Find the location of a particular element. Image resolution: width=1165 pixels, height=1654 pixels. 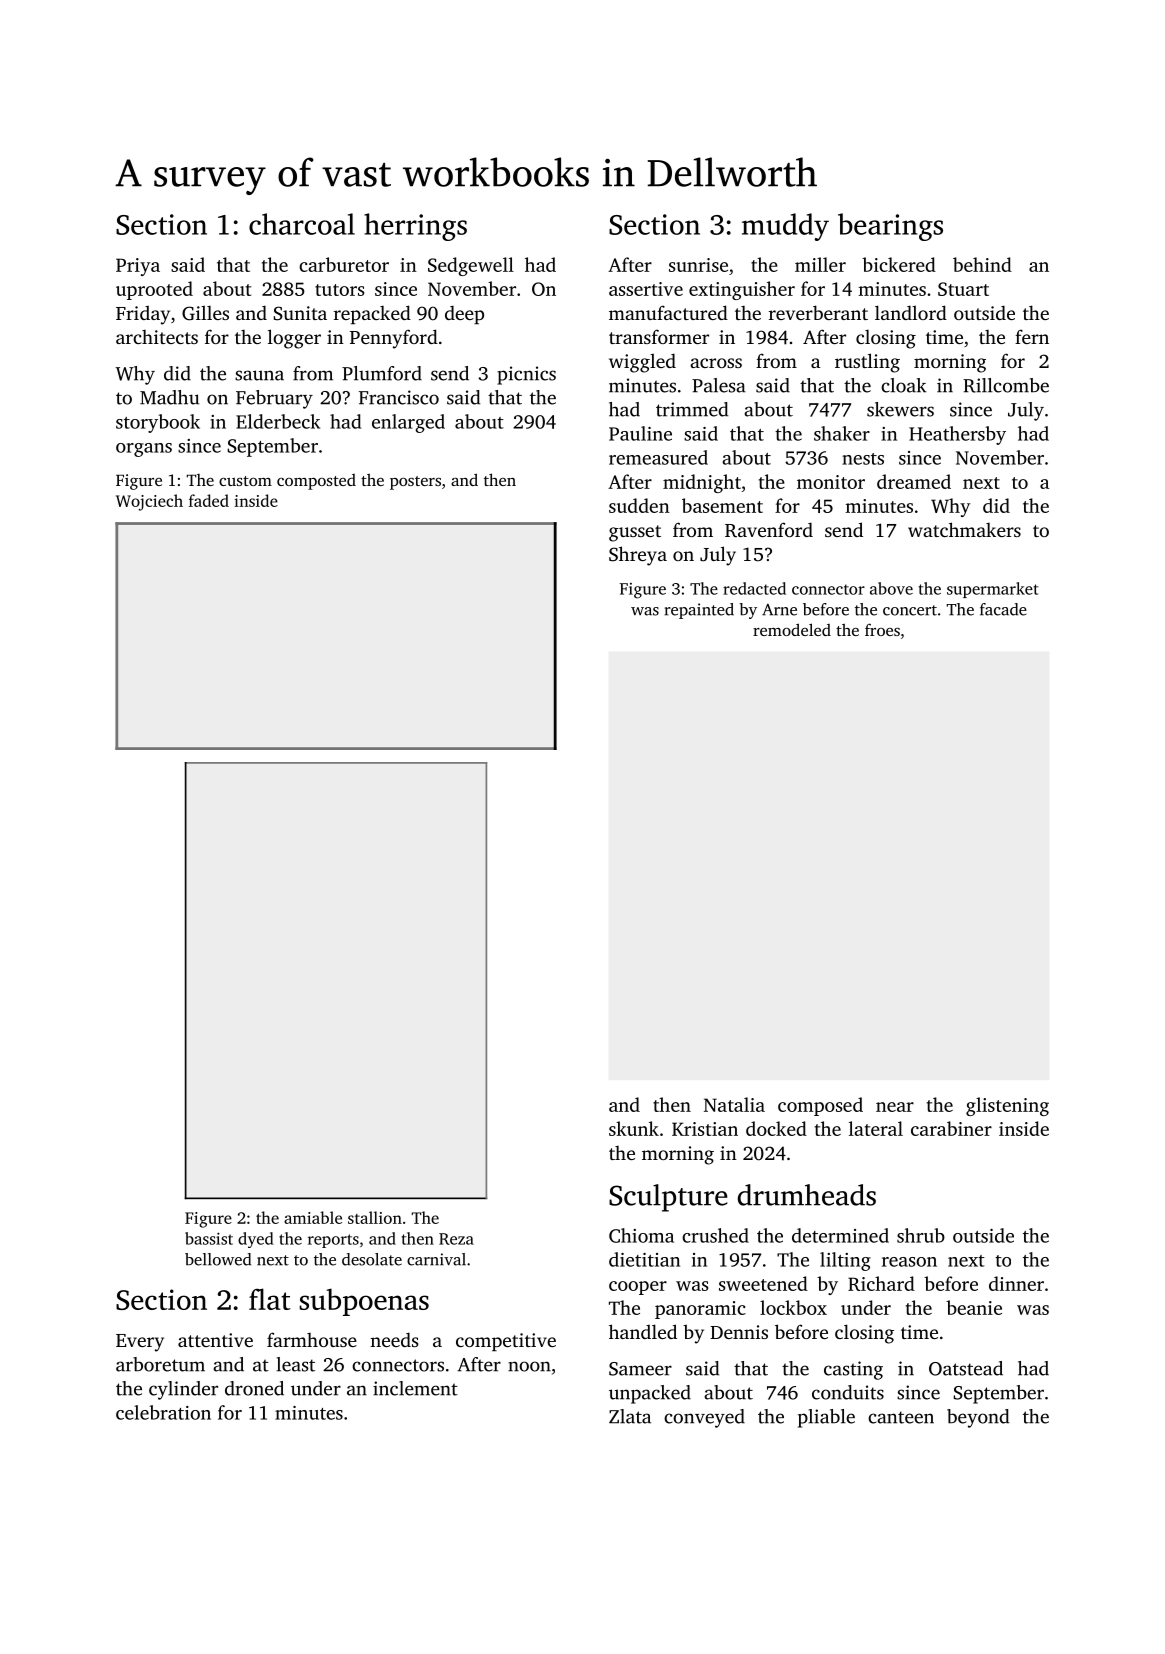

Zlata is located at coordinates (630, 1416).
